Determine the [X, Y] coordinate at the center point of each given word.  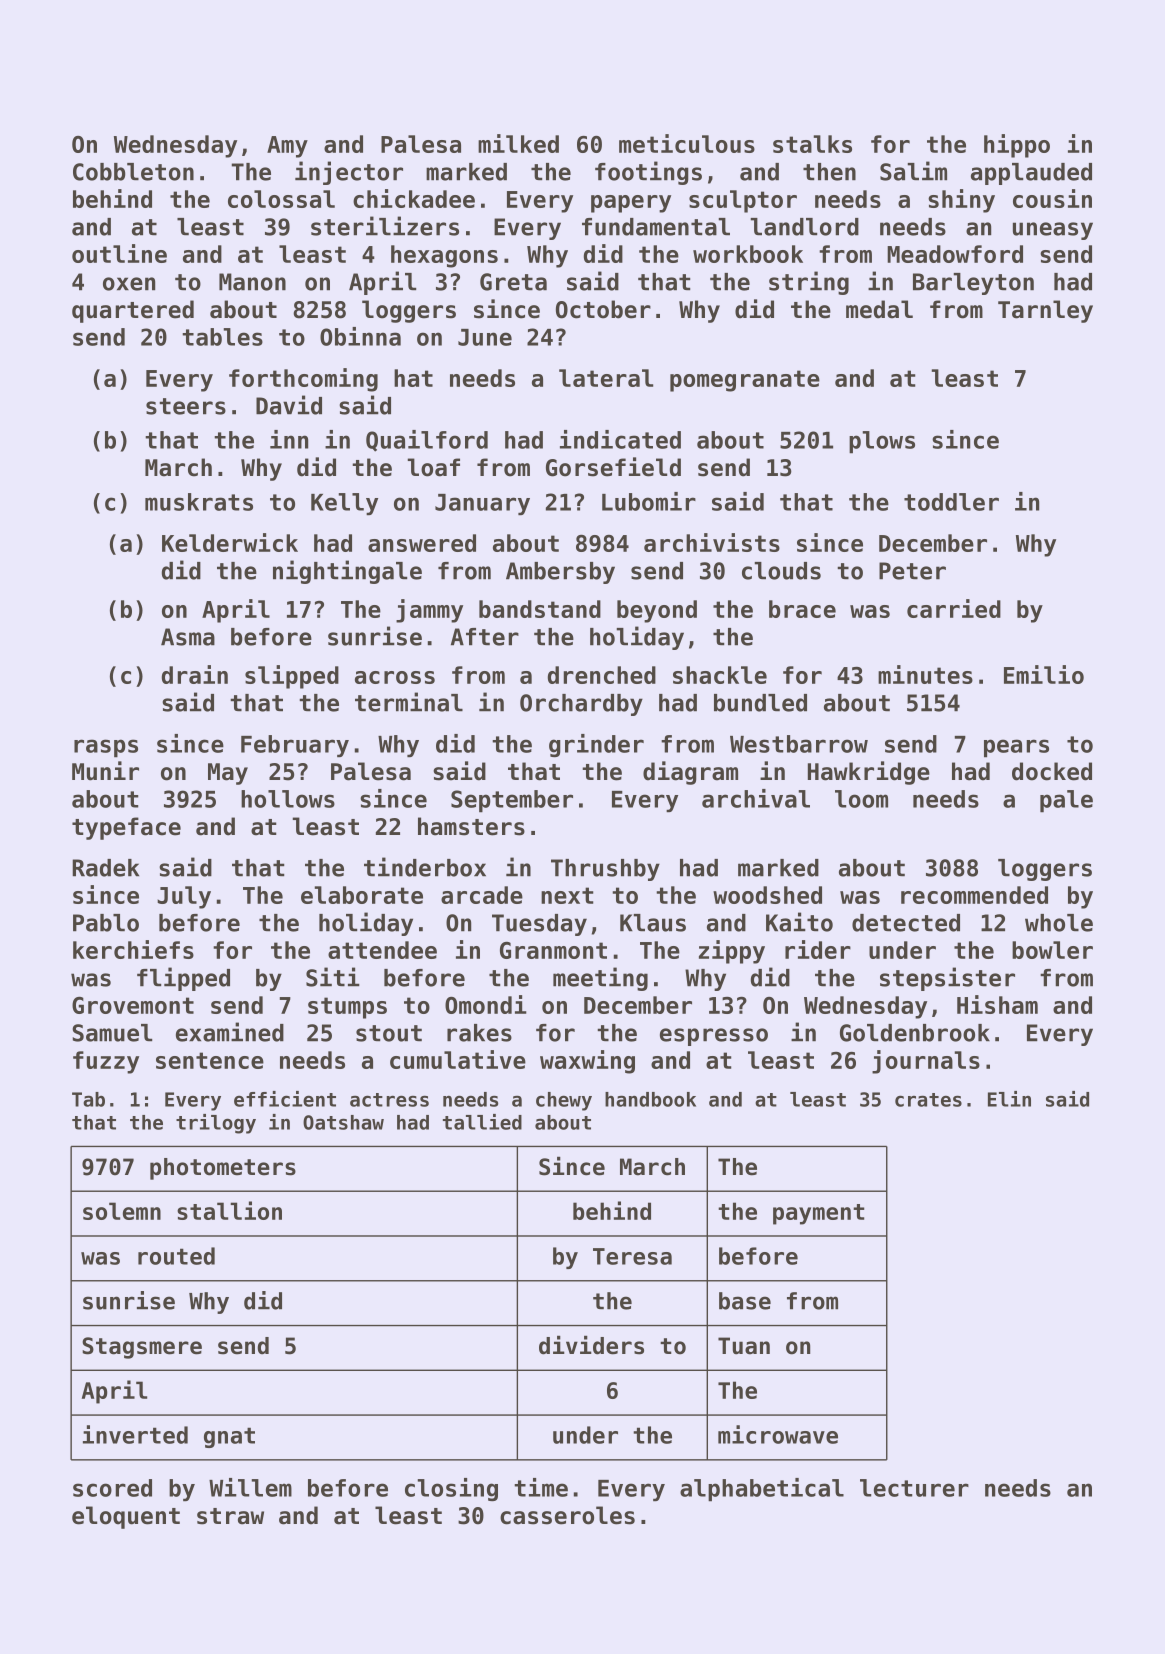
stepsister [947, 979]
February [295, 746]
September [512, 801]
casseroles [567, 1515]
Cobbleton [133, 172]
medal [879, 309]
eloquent [126, 1517]
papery [631, 204]
